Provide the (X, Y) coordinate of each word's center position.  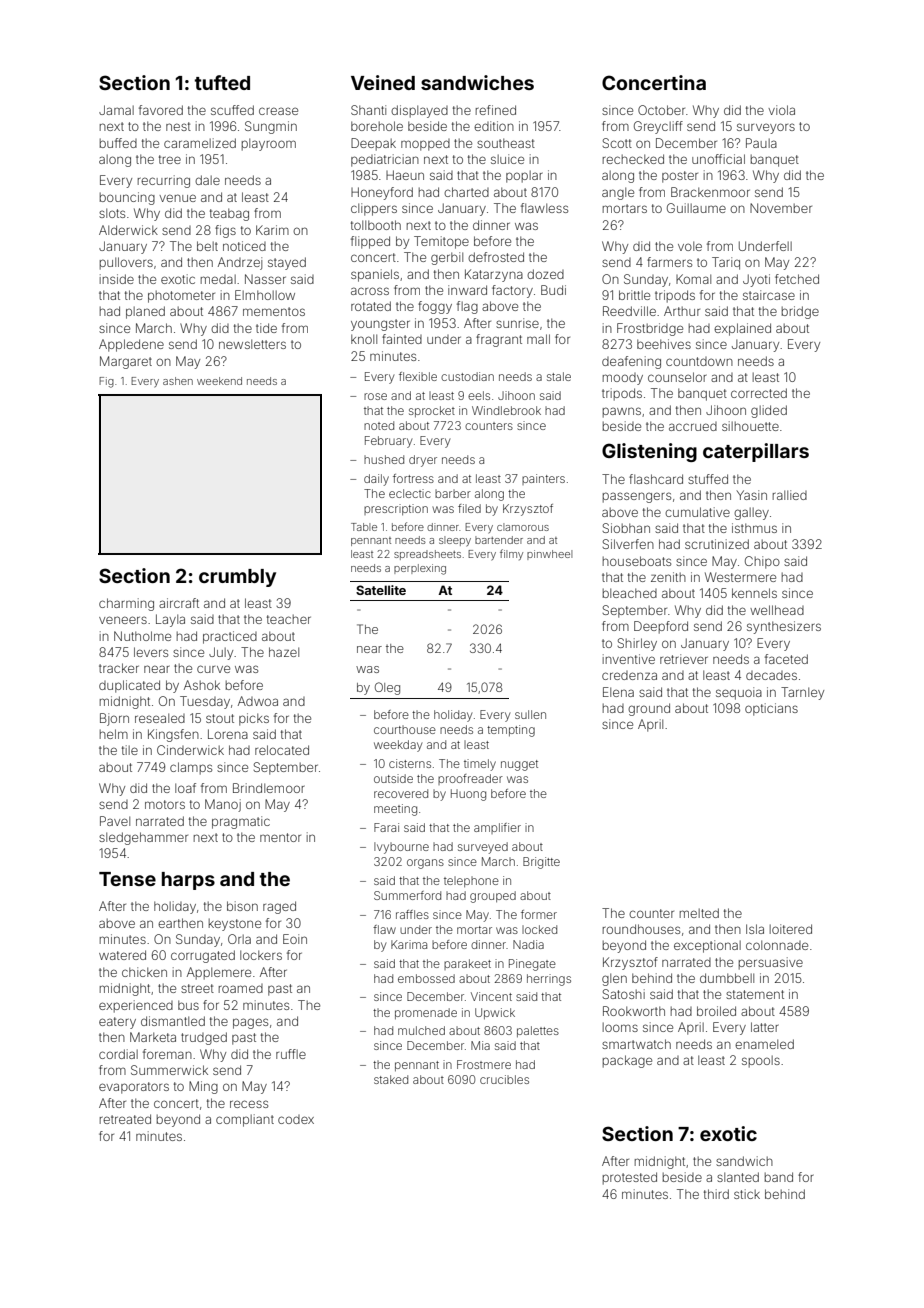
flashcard (656, 479)
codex (296, 1119)
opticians (771, 709)
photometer (181, 296)
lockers (261, 955)
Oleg (387, 688)
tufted (222, 82)
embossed (426, 978)
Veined (383, 82)
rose (375, 396)
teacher (289, 619)
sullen (530, 714)
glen (614, 979)
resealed (160, 718)
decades (771, 675)
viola (781, 110)
